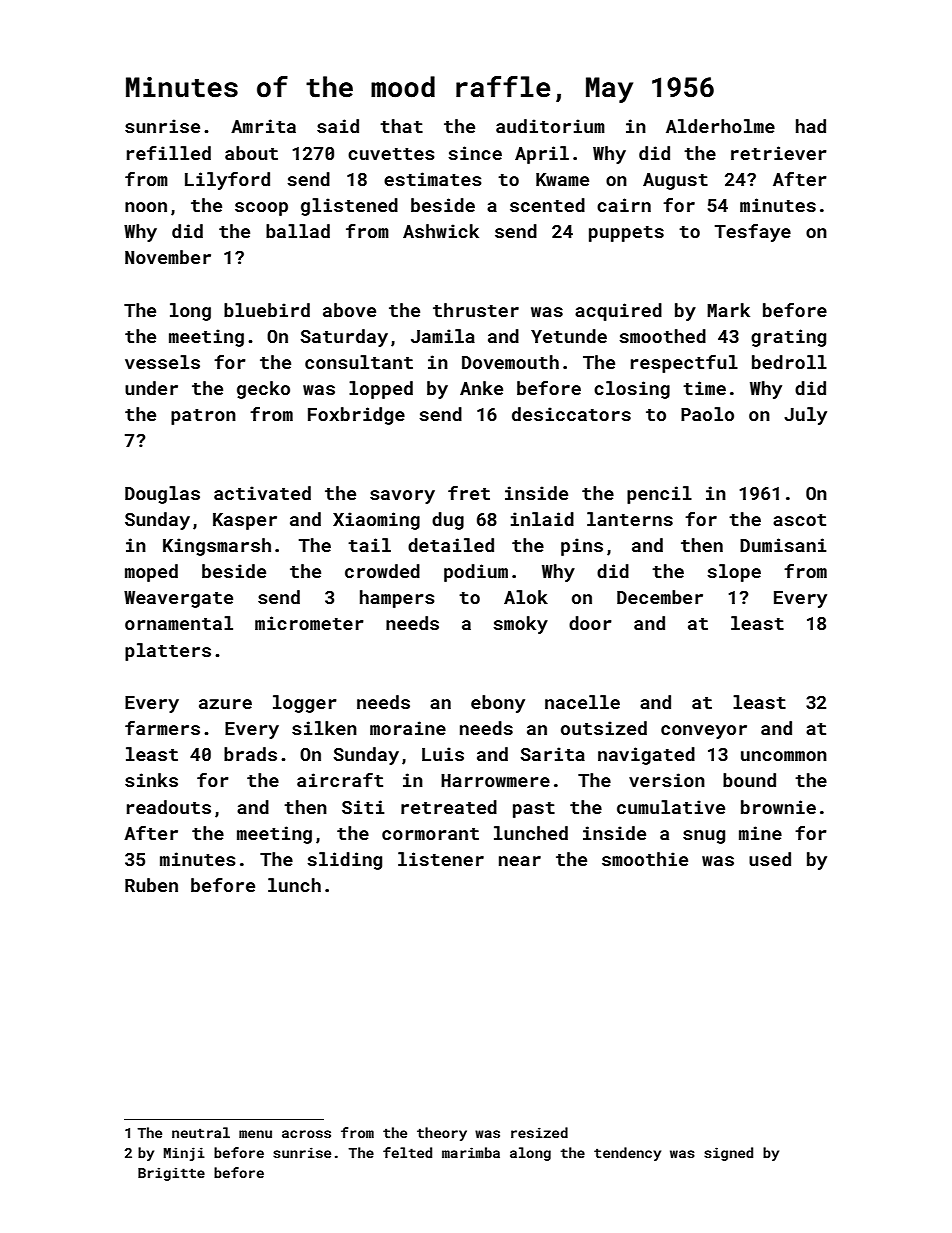  I want to click on activated, so click(262, 493).
